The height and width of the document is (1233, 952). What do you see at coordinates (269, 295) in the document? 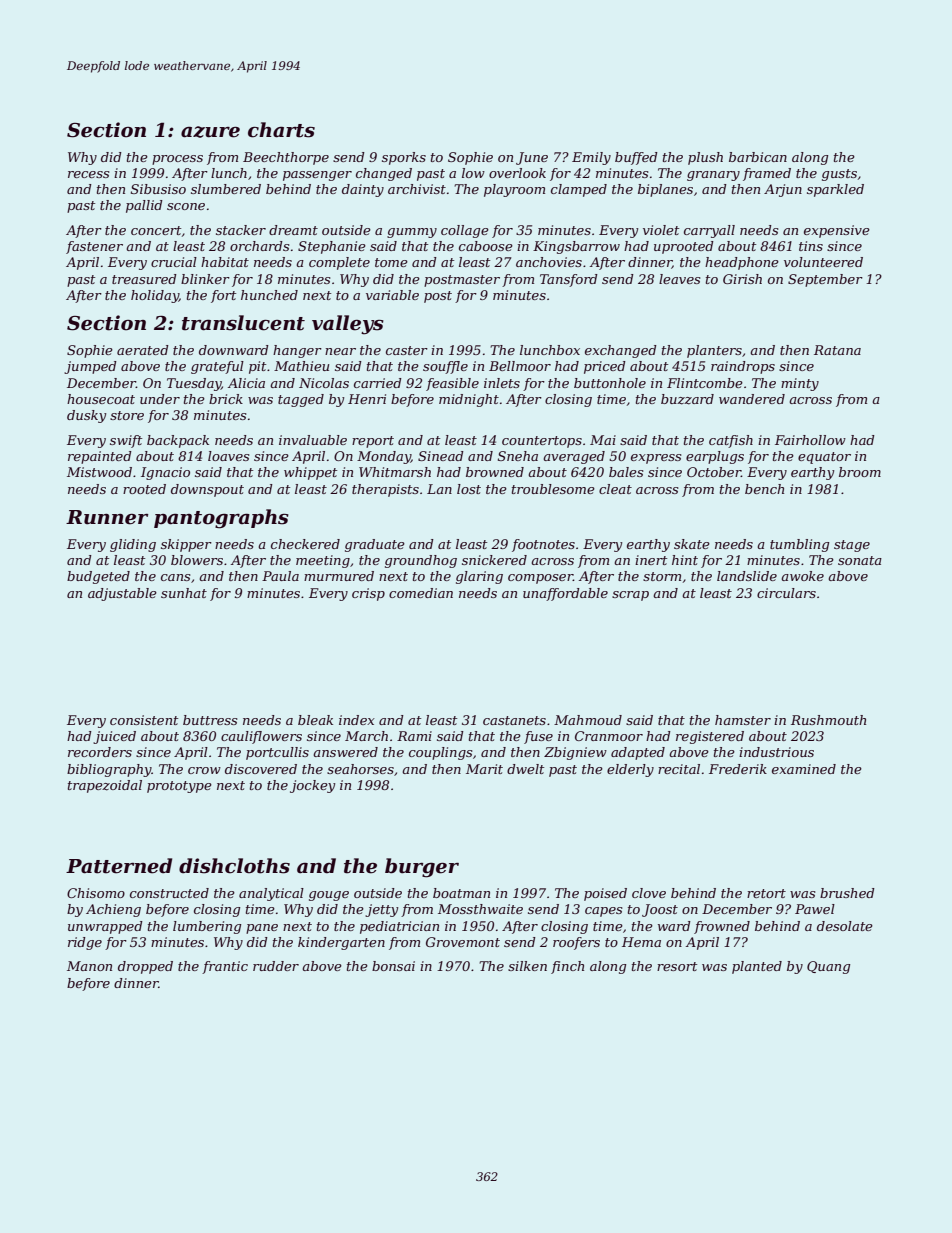
I see `hunched` at bounding box center [269, 295].
